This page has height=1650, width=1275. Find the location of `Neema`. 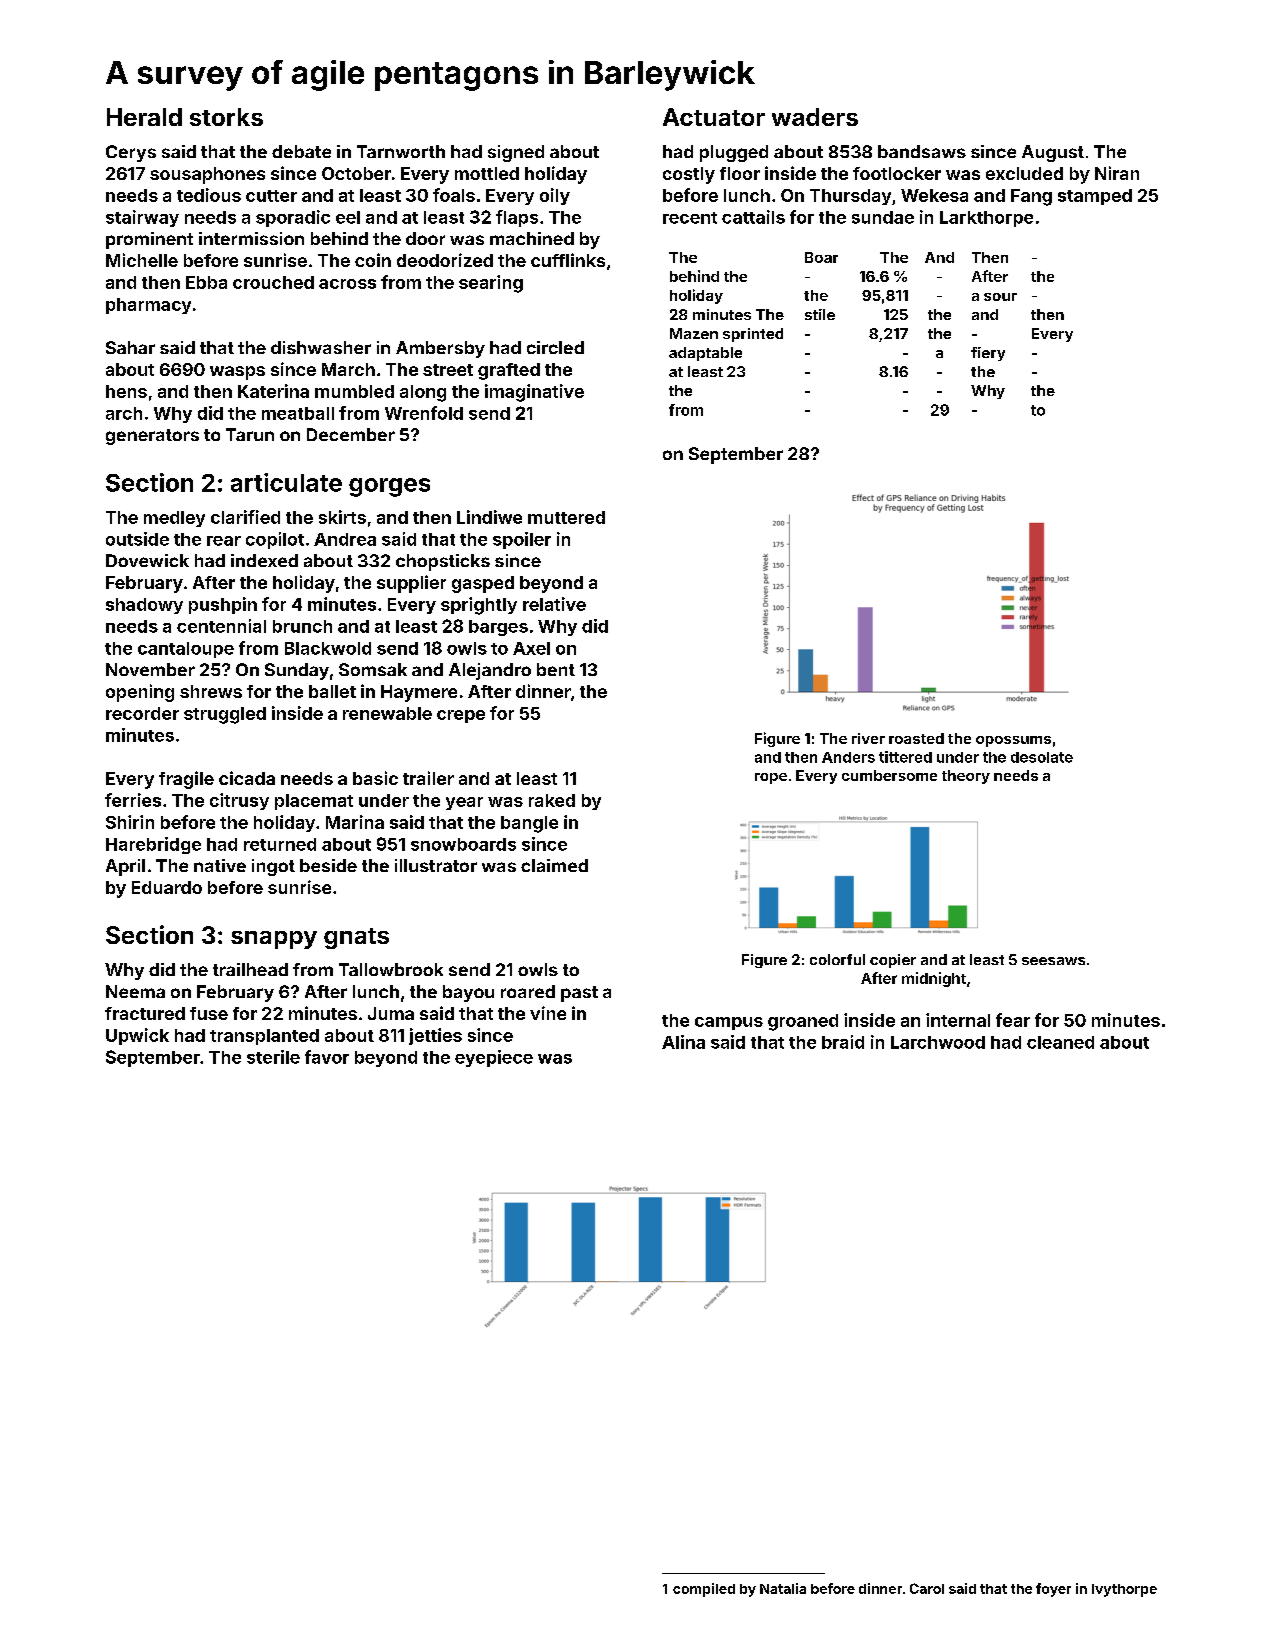

Neema is located at coordinates (135, 991).
